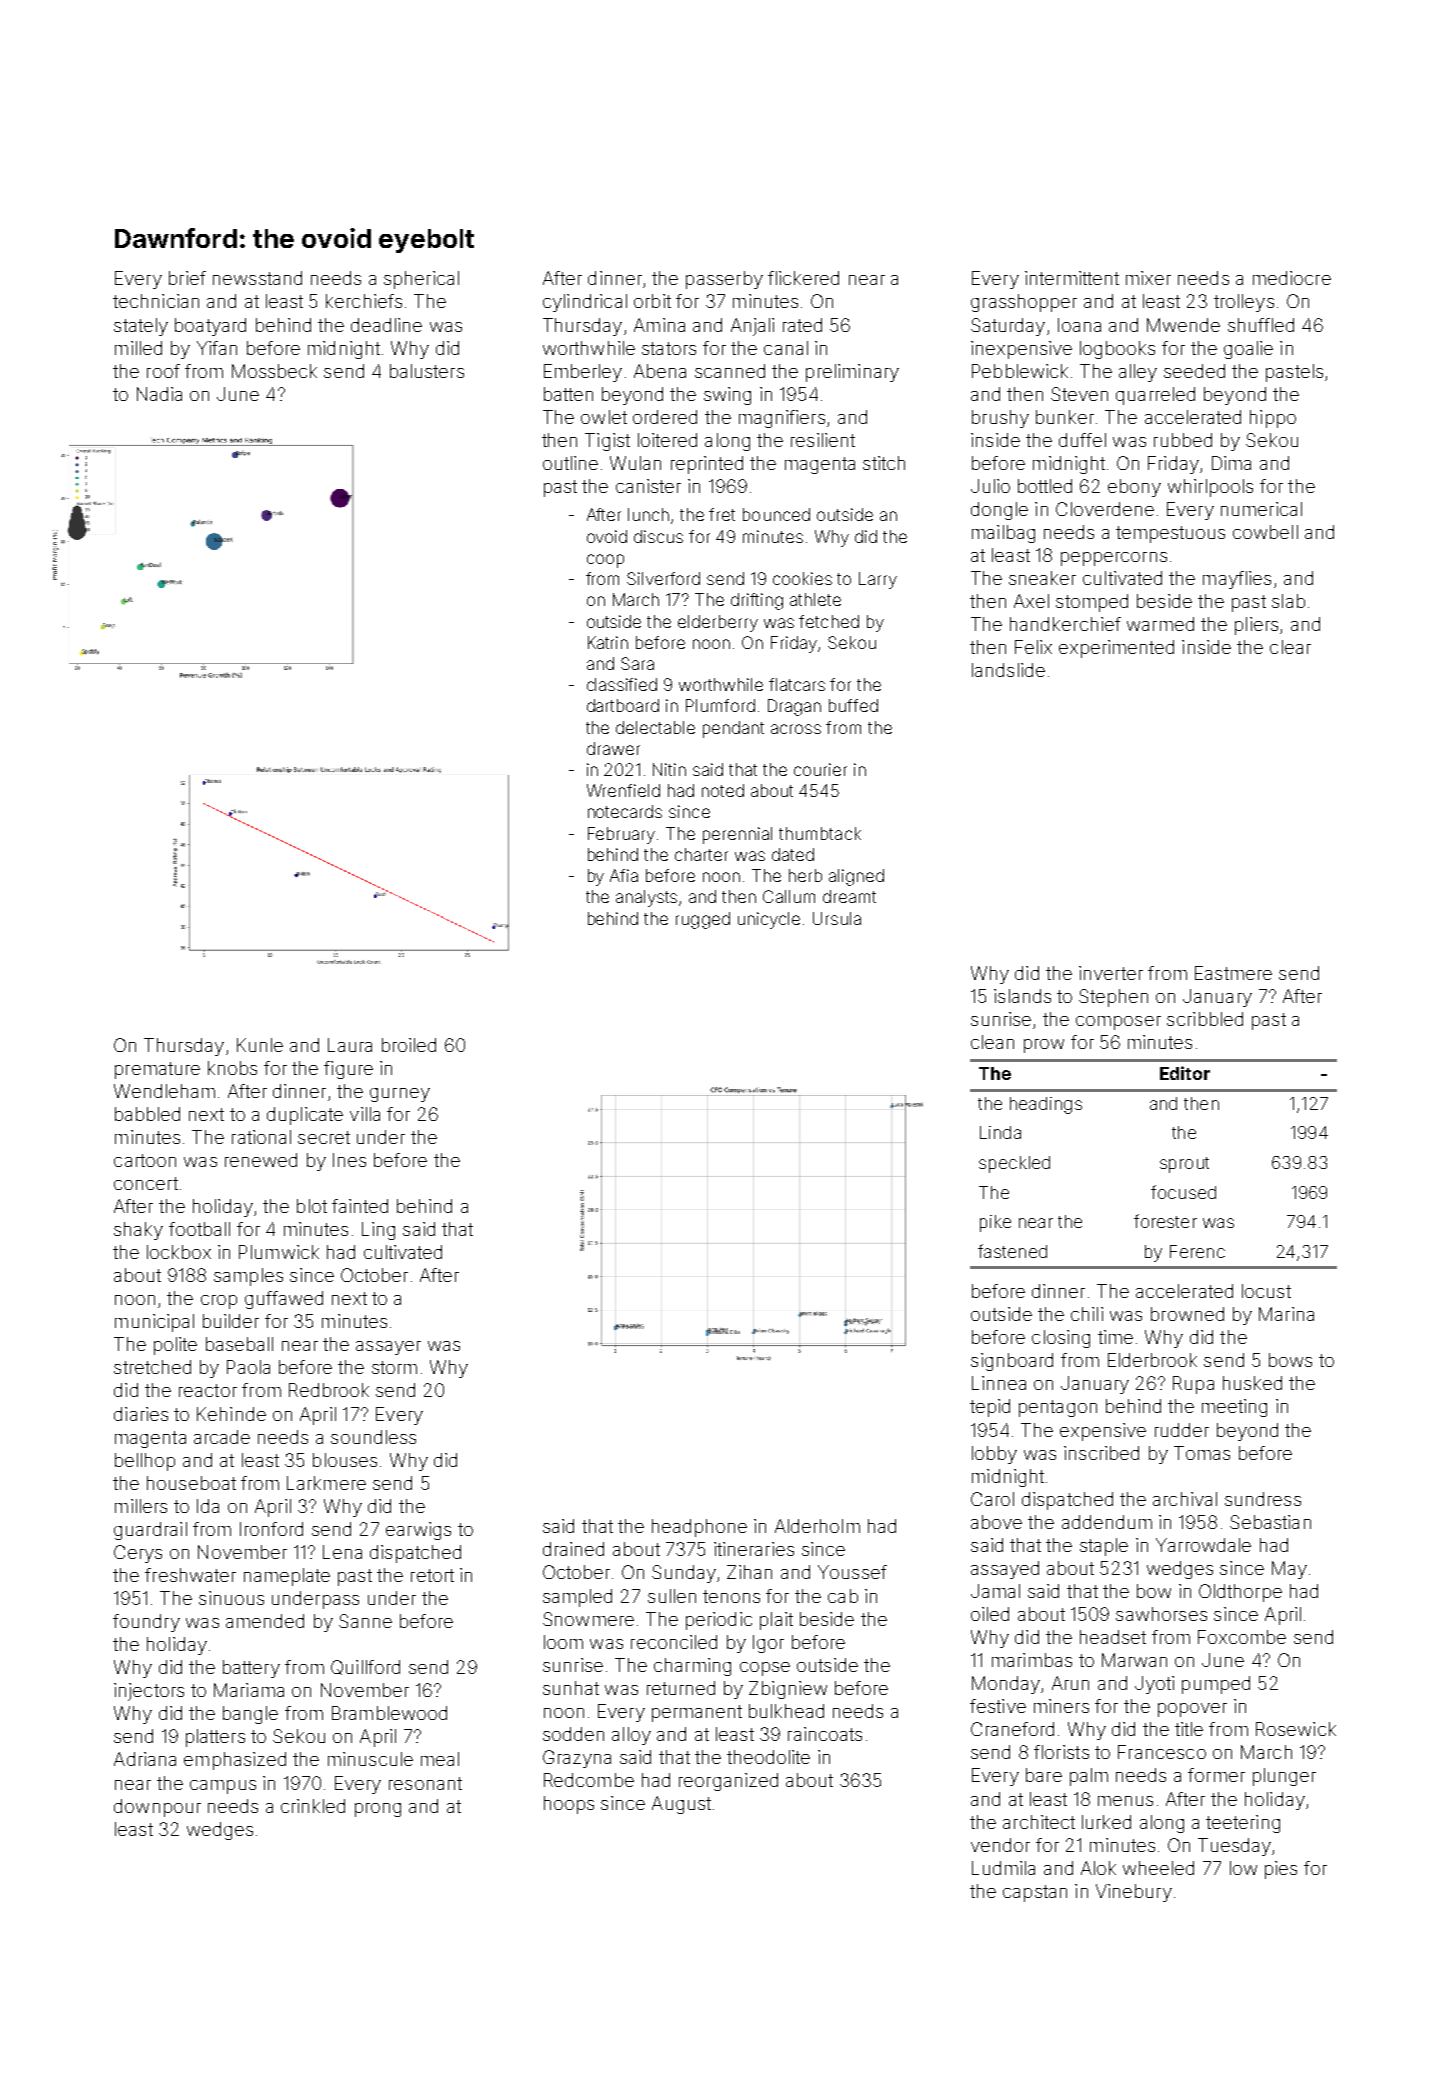 The height and width of the screenshot is (2100, 1450). Describe the element at coordinates (365, 1621) in the screenshot. I see `Sanne` at that location.
